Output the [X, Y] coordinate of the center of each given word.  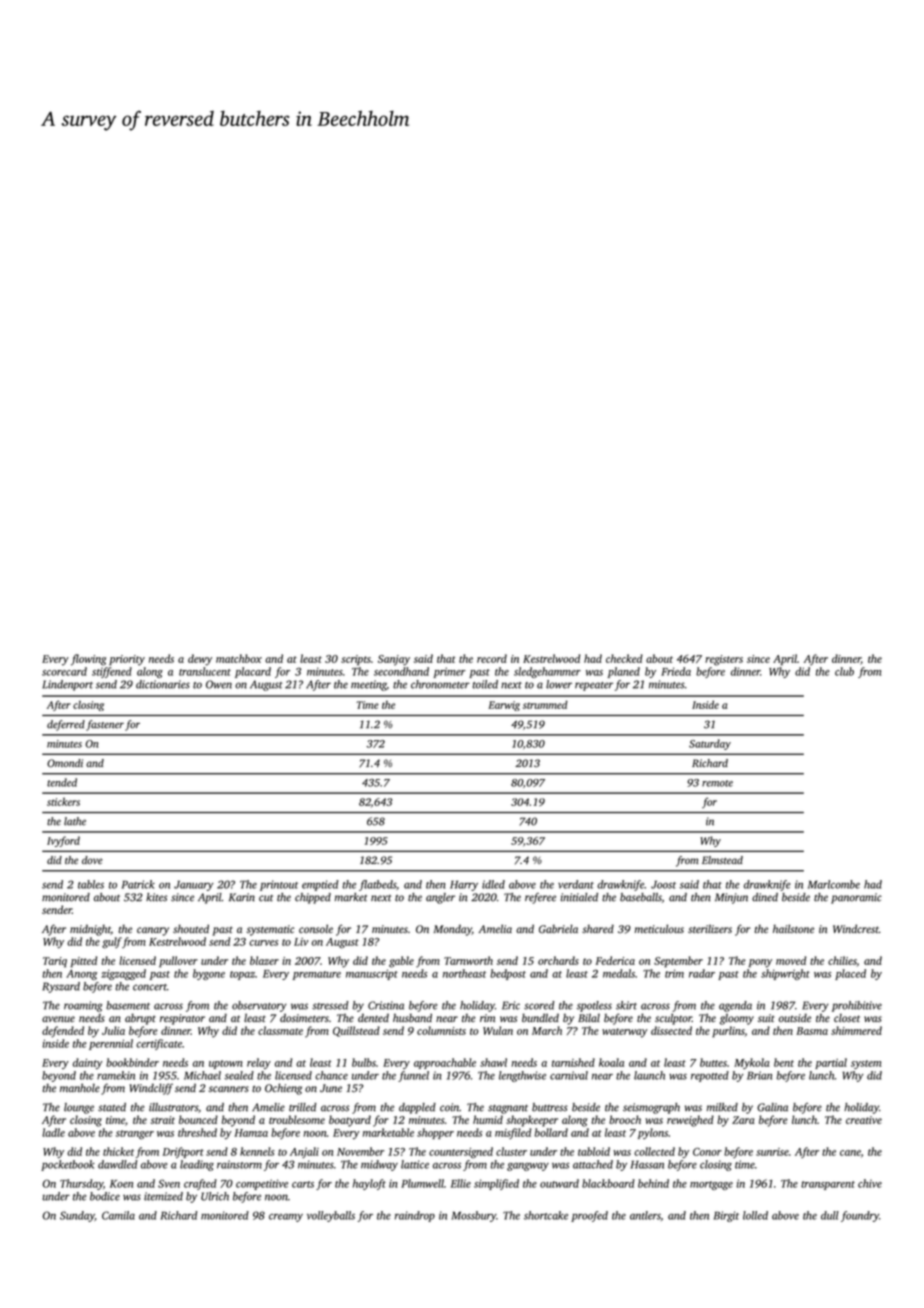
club [844, 671]
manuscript [372, 974]
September [678, 962]
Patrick [138, 884]
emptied [320, 885]
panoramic [856, 898]
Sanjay [394, 660]
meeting [369, 685]
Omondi [65, 763]
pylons [653, 1133]
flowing [88, 660]
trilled [302, 1107]
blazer [264, 960]
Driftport [183, 1152]
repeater [594, 686]
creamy [286, 1218]
